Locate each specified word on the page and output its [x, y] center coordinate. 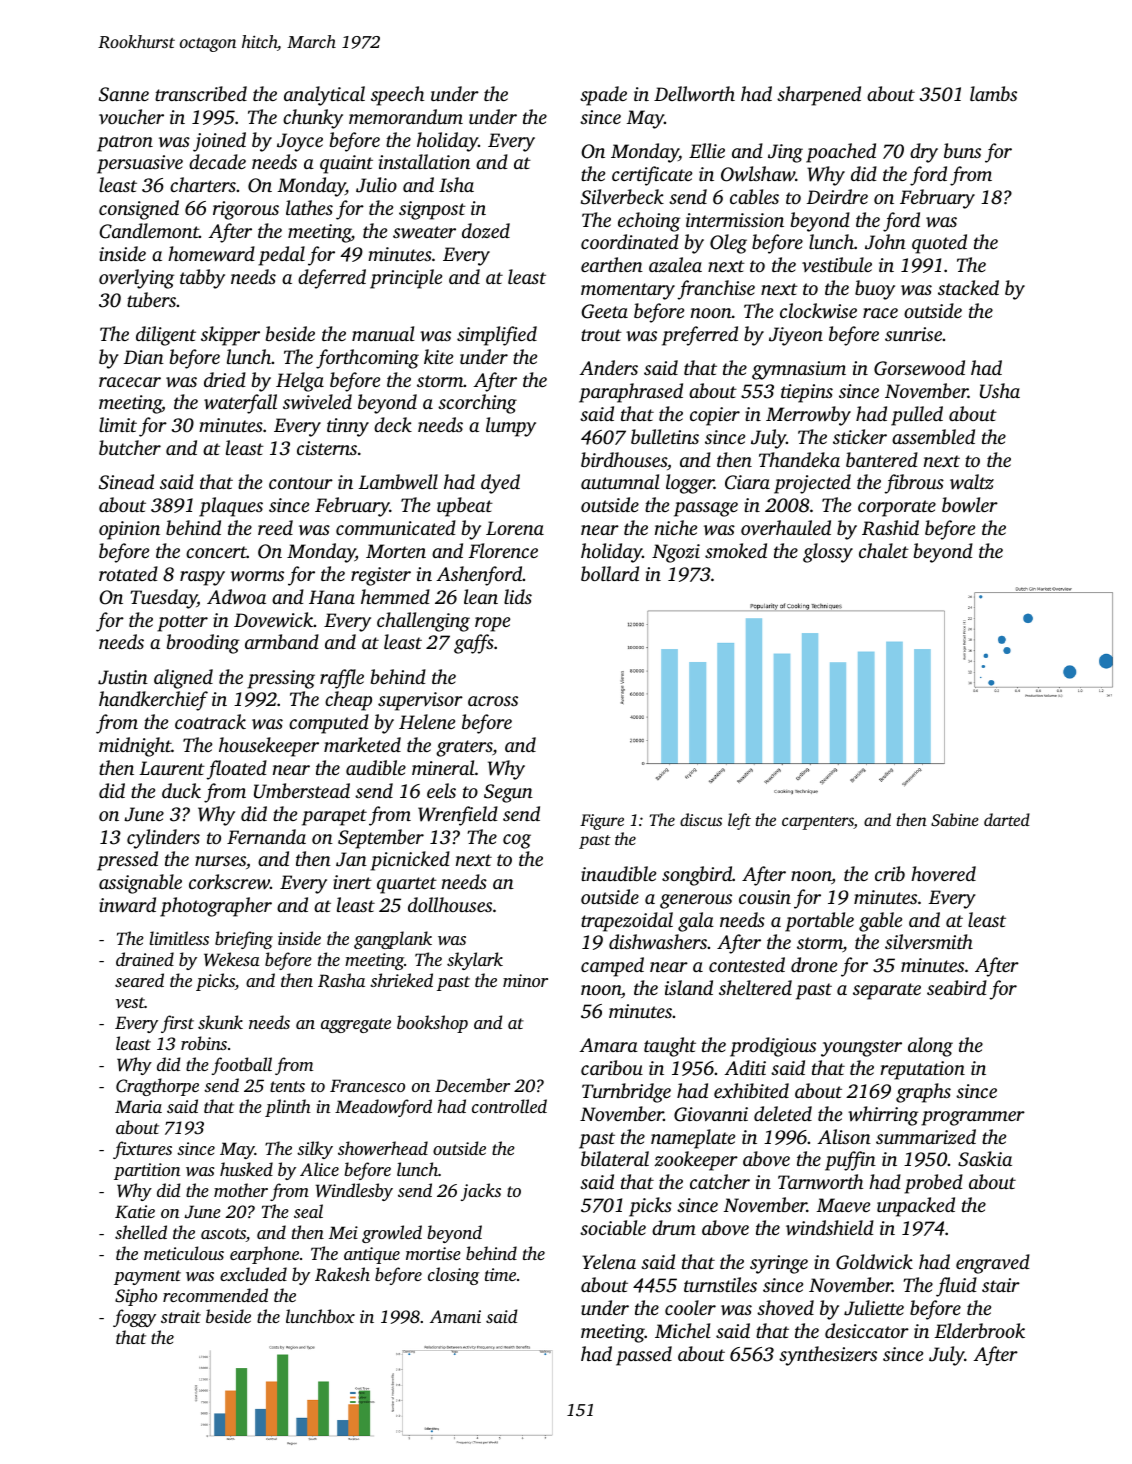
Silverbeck [622, 197]
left [739, 821]
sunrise [913, 334]
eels [441, 790]
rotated [128, 573]
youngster [861, 1048]
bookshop [432, 1024]
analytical [324, 96]
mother [241, 1190]
